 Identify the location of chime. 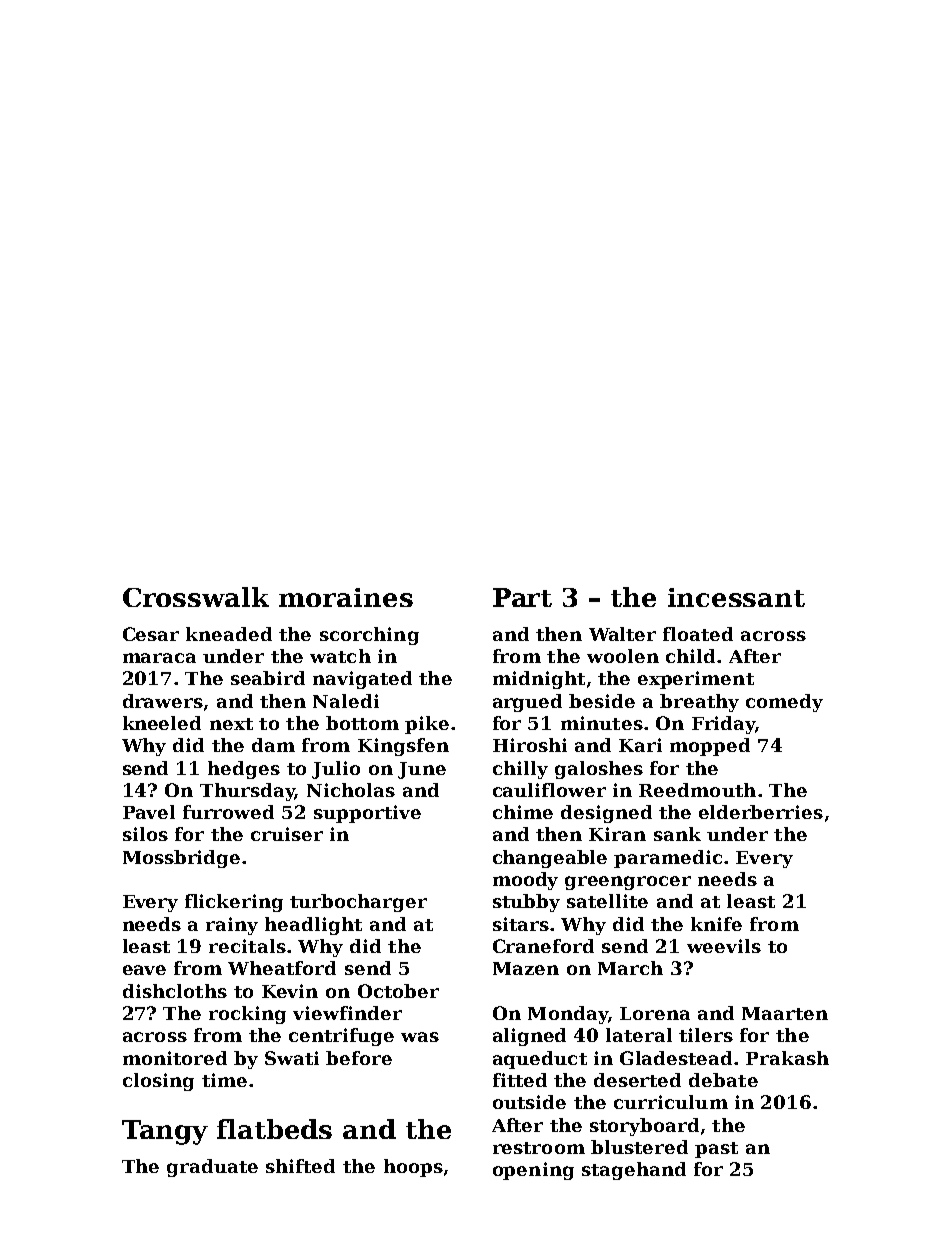
(523, 812).
